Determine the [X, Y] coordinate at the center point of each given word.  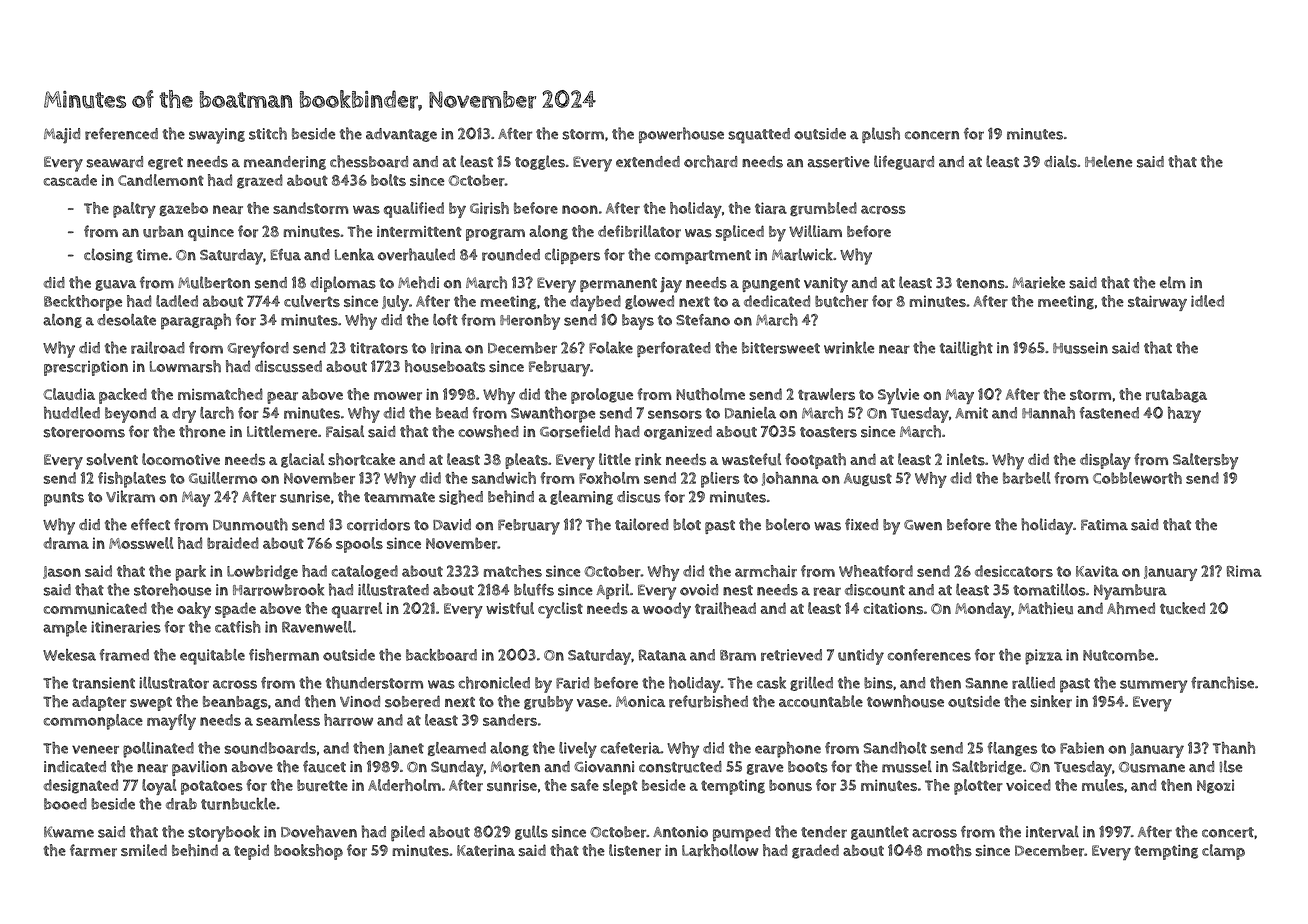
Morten [515, 767]
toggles [540, 162]
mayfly [171, 722]
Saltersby [1205, 461]
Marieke [1038, 282]
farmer [93, 850]
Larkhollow [720, 850]
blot [687, 524]
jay [671, 285]
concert [1228, 832]
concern [932, 135]
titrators [379, 348]
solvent [112, 459]
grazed [260, 181]
